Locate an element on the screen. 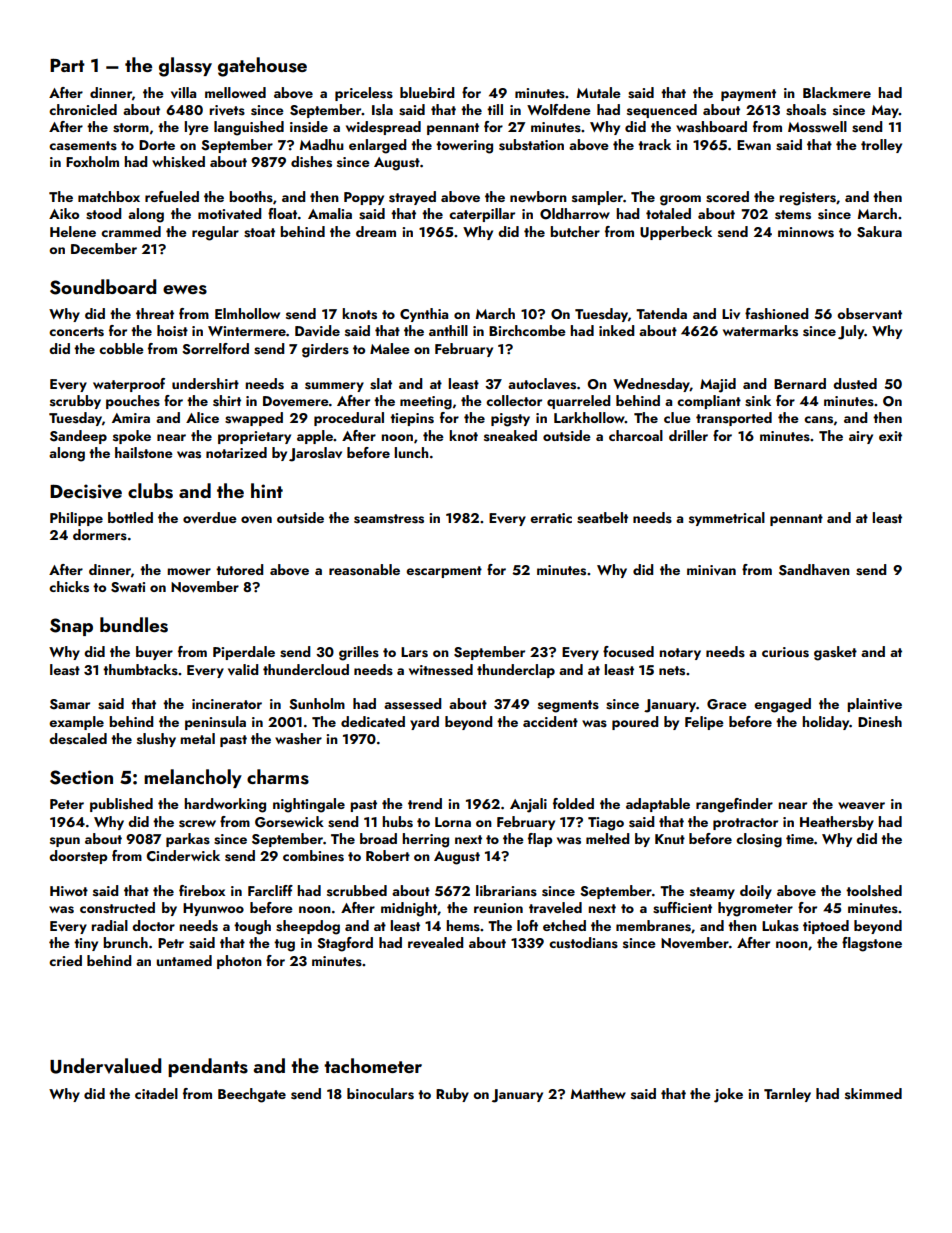 This screenshot has width=952, height=1233. traveled is located at coordinates (555, 908).
